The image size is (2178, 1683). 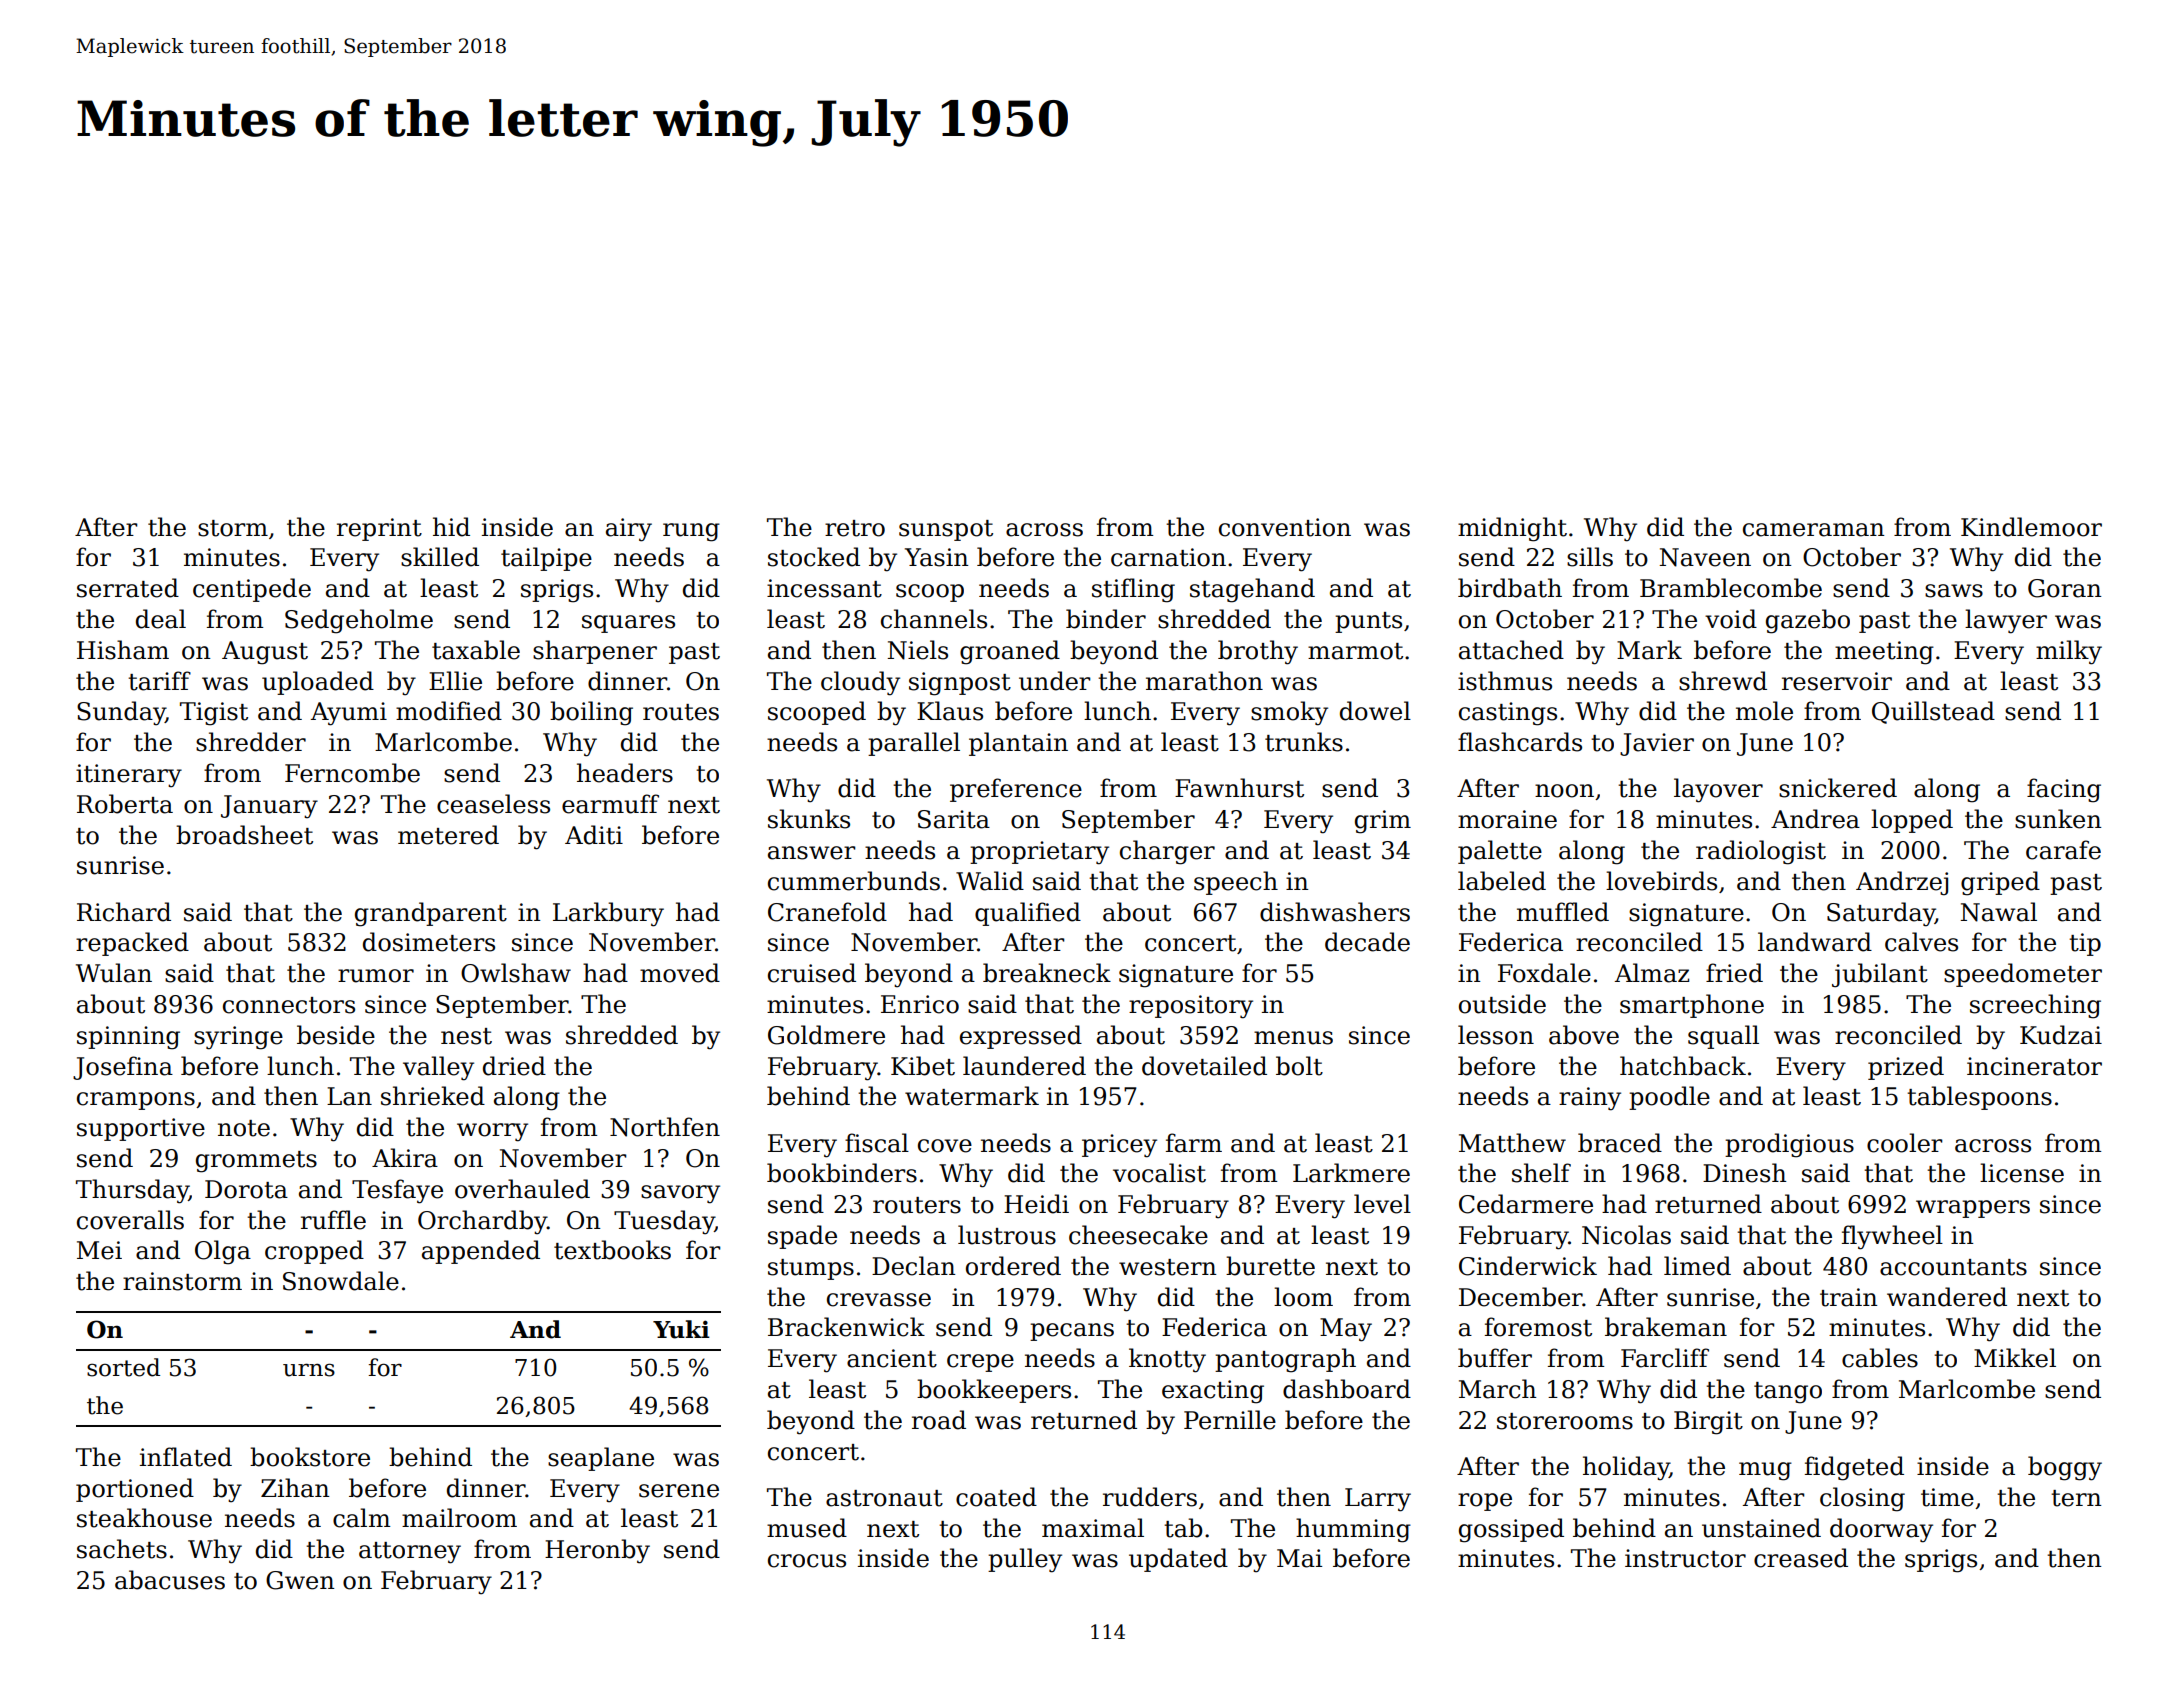 What do you see at coordinates (2065, 1468) in the screenshot?
I see `boggy` at bounding box center [2065, 1468].
